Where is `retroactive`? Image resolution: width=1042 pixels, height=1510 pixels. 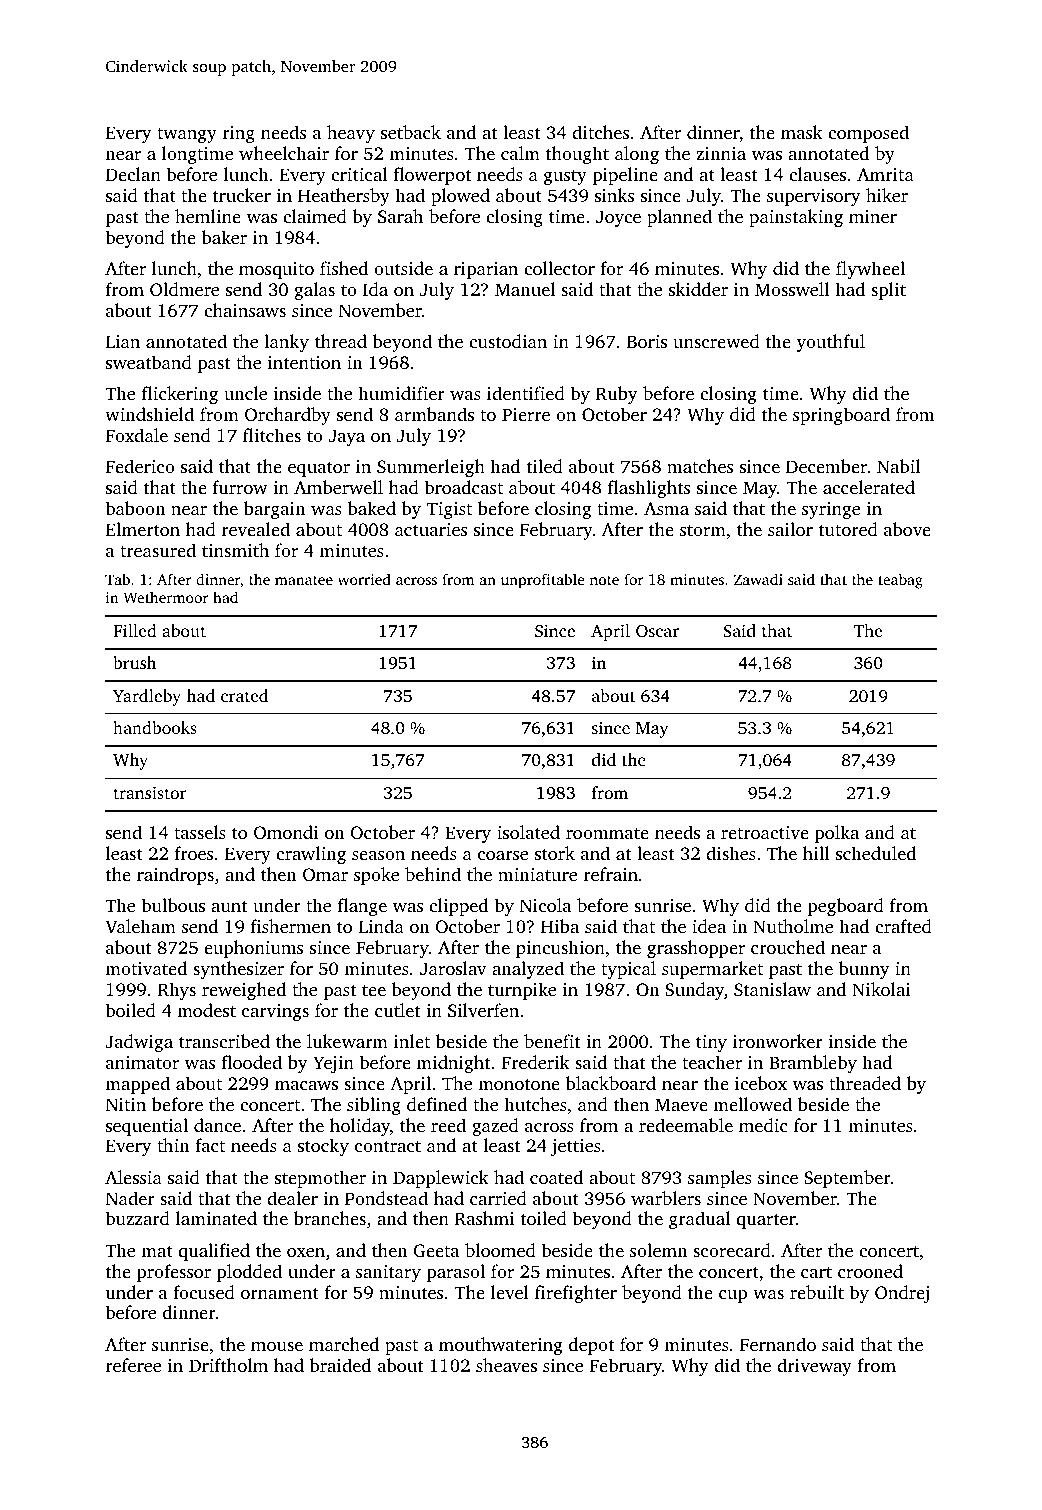
retroactive is located at coordinates (765, 832).
